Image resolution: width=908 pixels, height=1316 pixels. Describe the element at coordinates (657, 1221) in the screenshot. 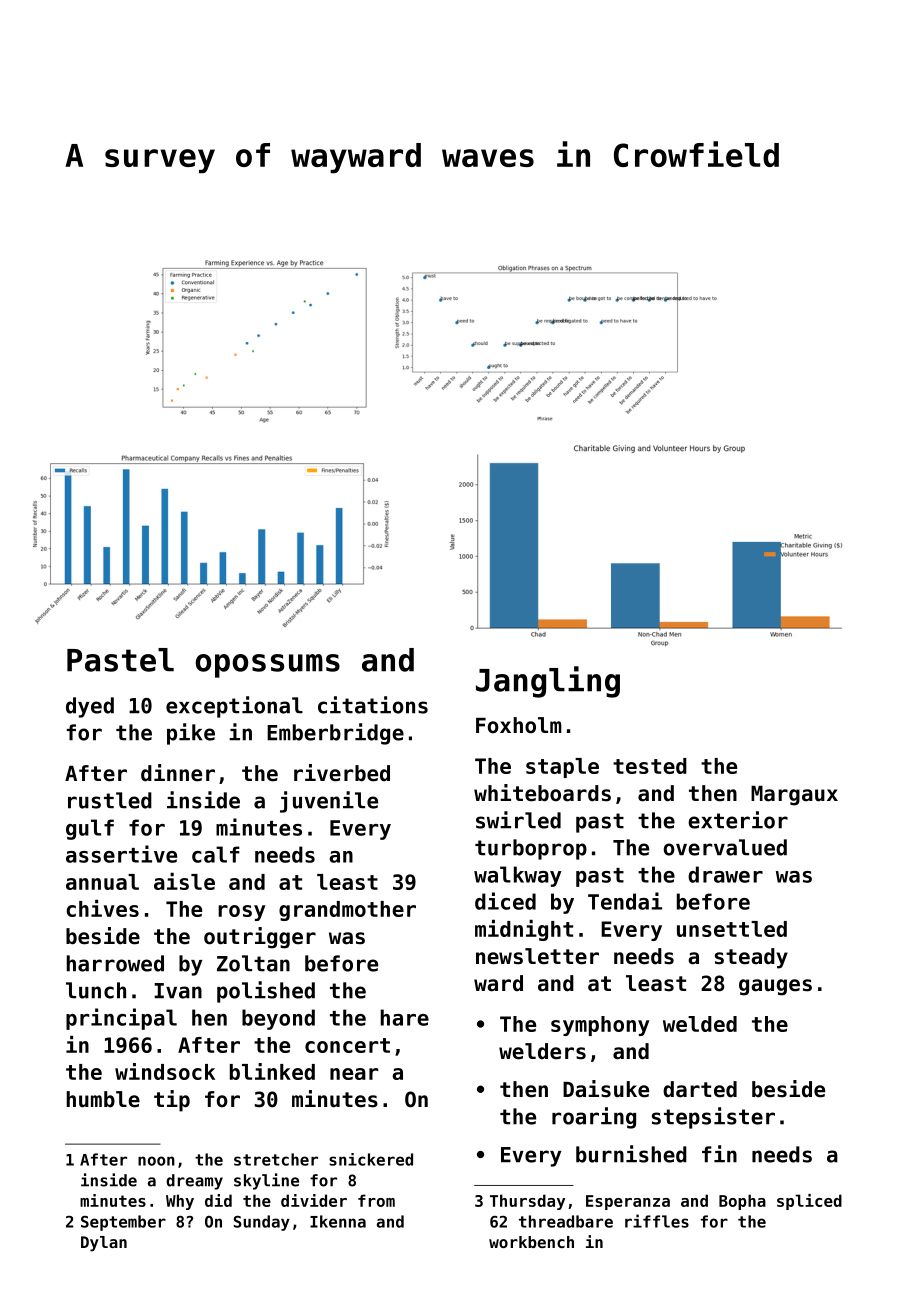

I see `riffles` at that location.
